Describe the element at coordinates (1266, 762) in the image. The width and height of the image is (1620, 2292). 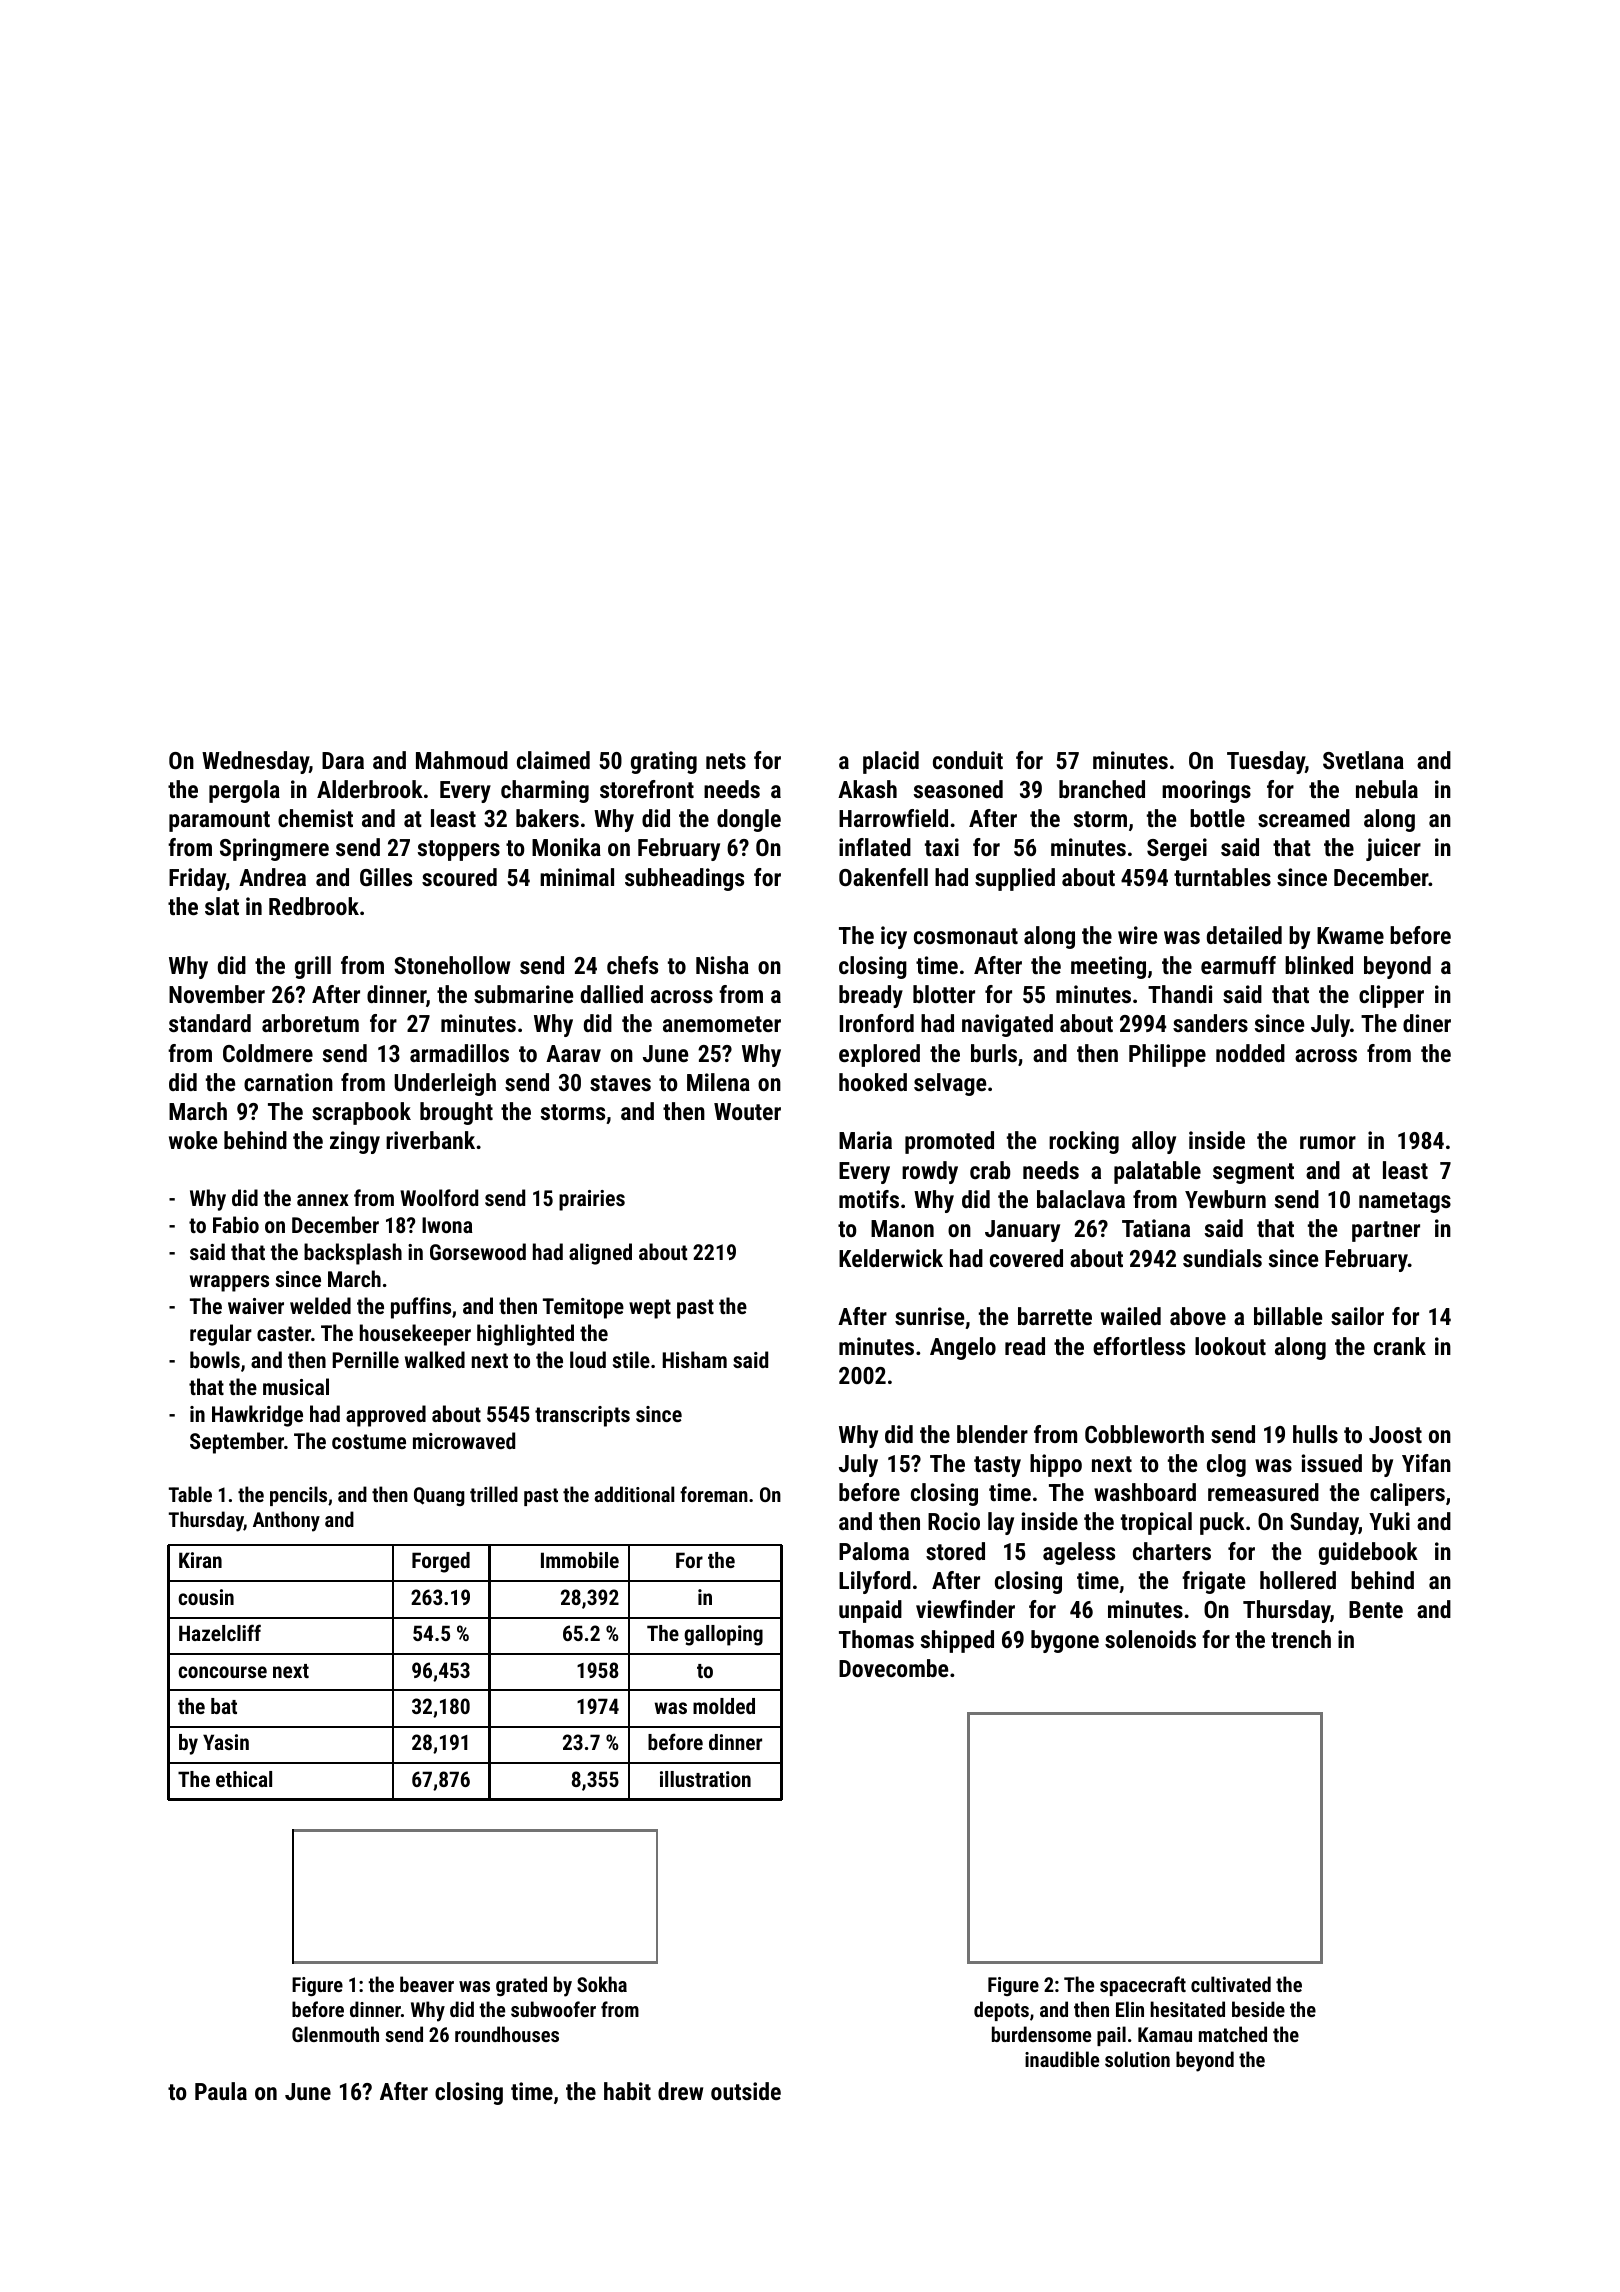
I see `Tuesday` at that location.
